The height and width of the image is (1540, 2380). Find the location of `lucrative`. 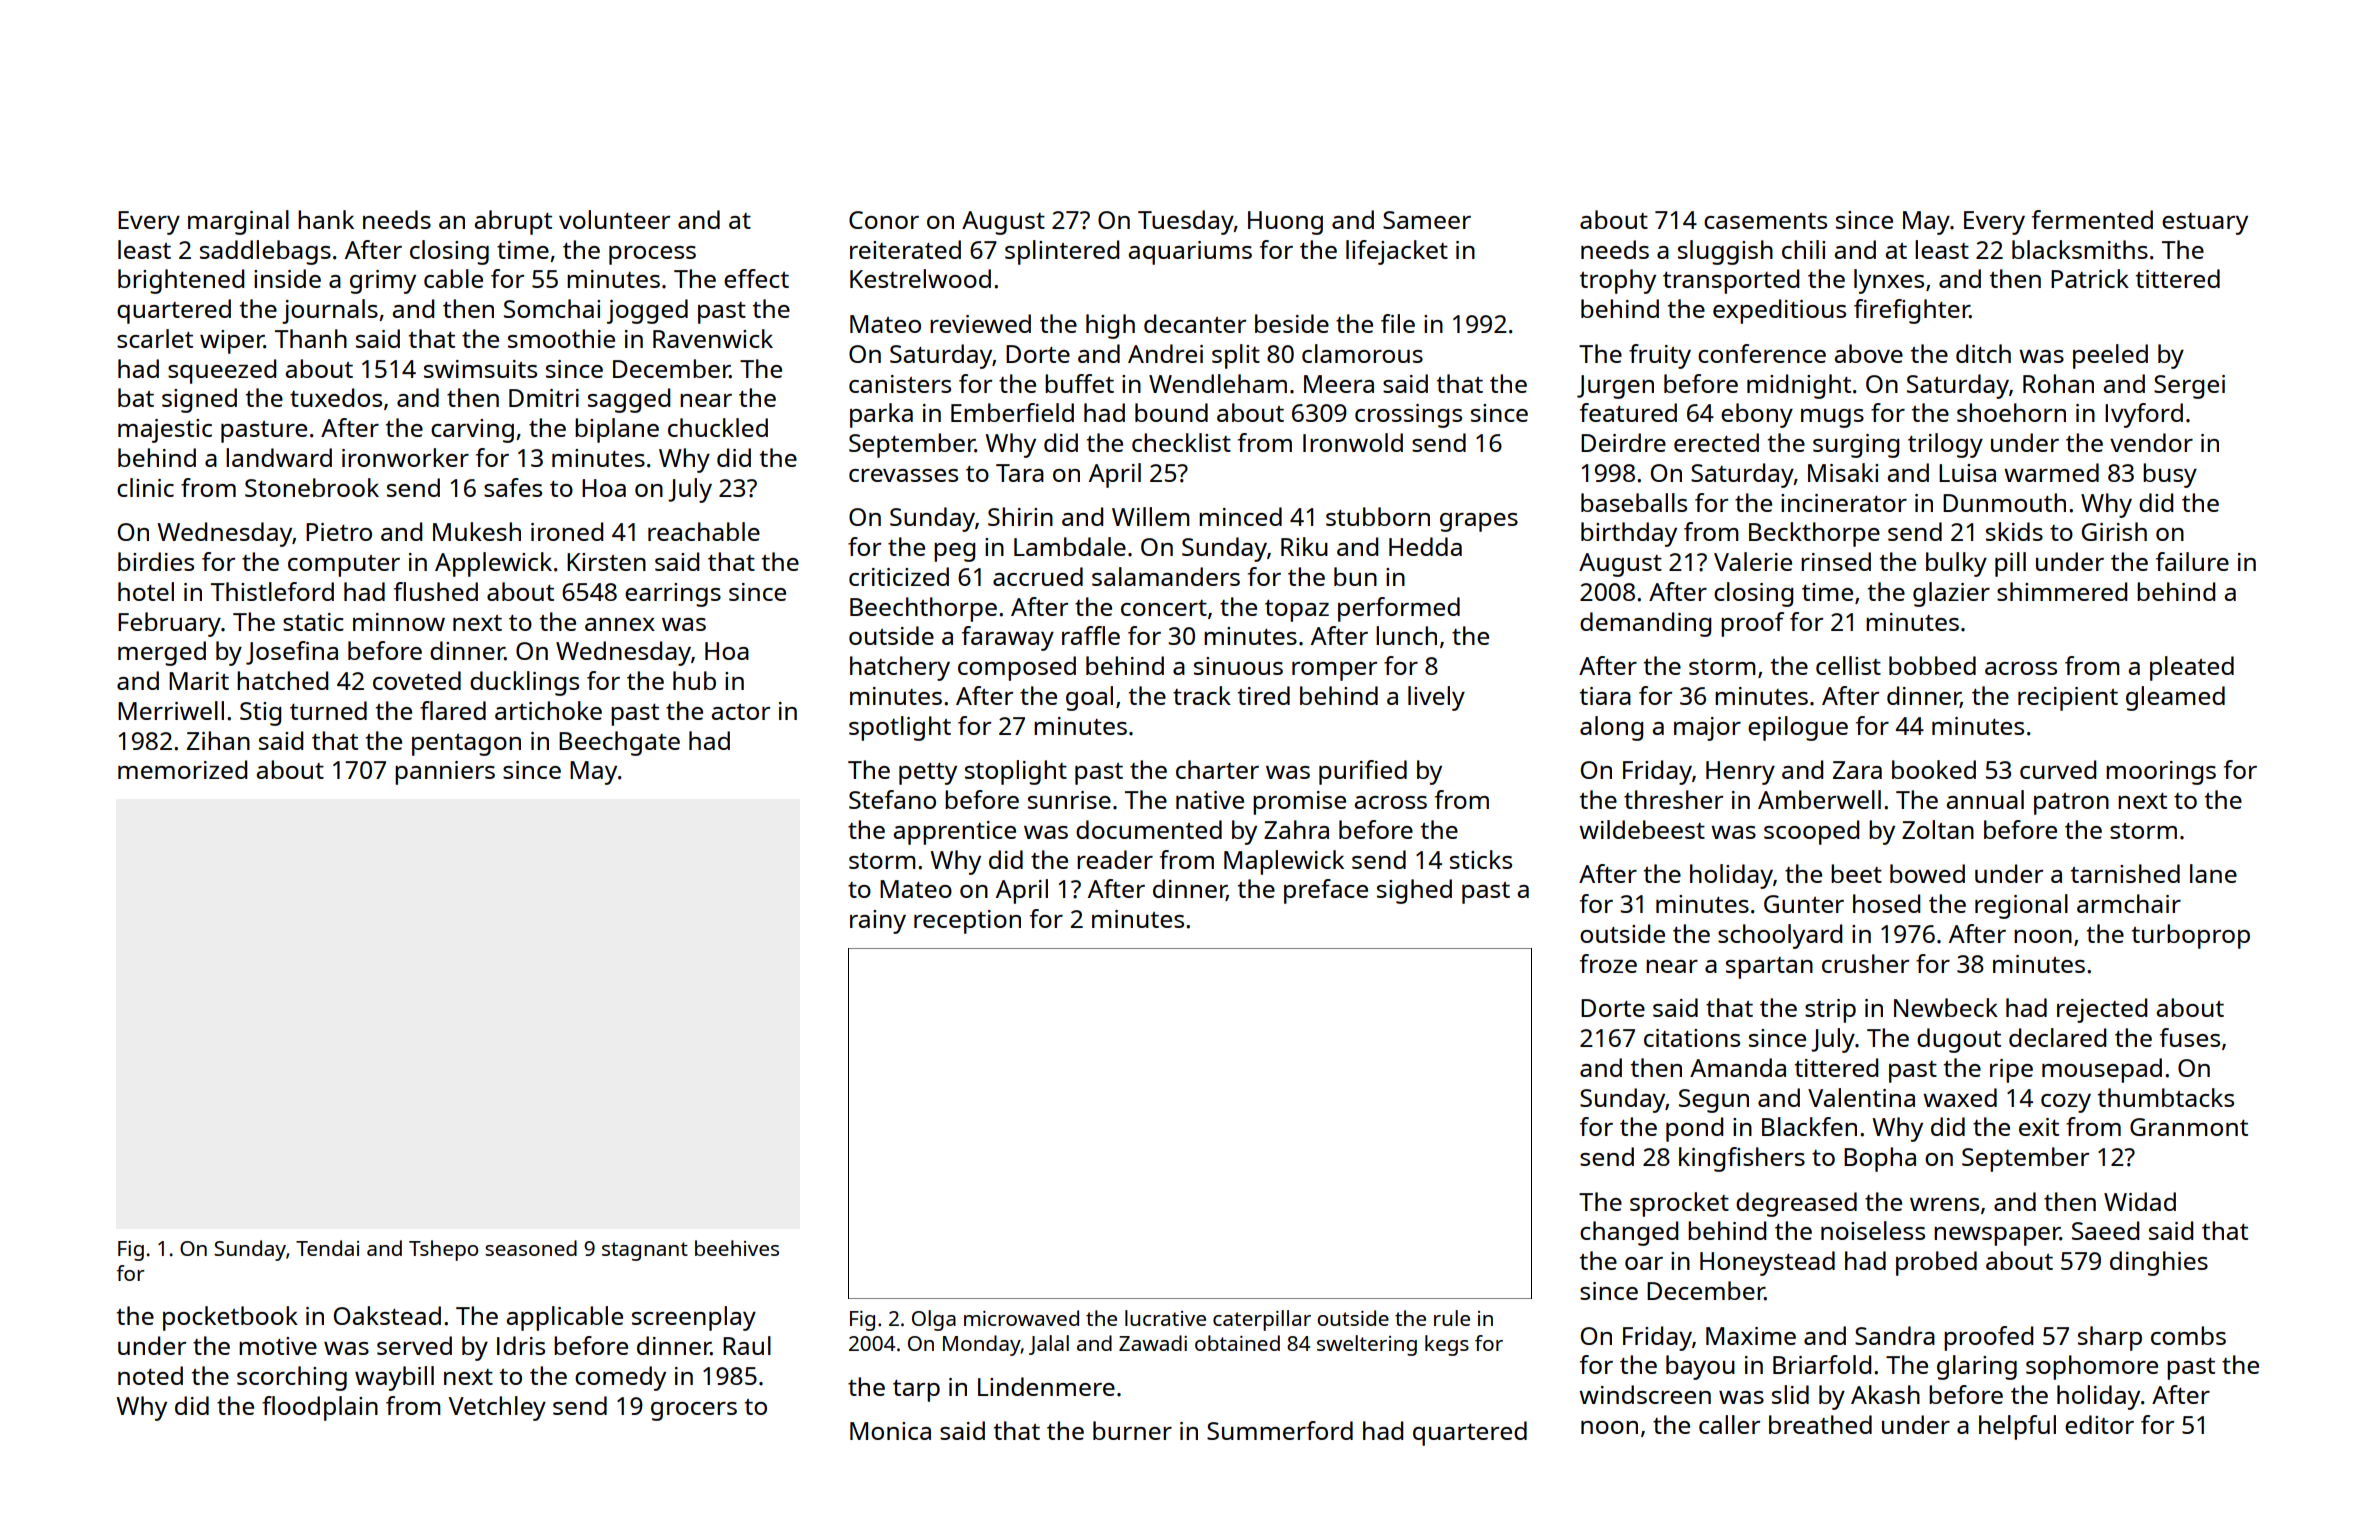

lucrative is located at coordinates (1165, 1318).
